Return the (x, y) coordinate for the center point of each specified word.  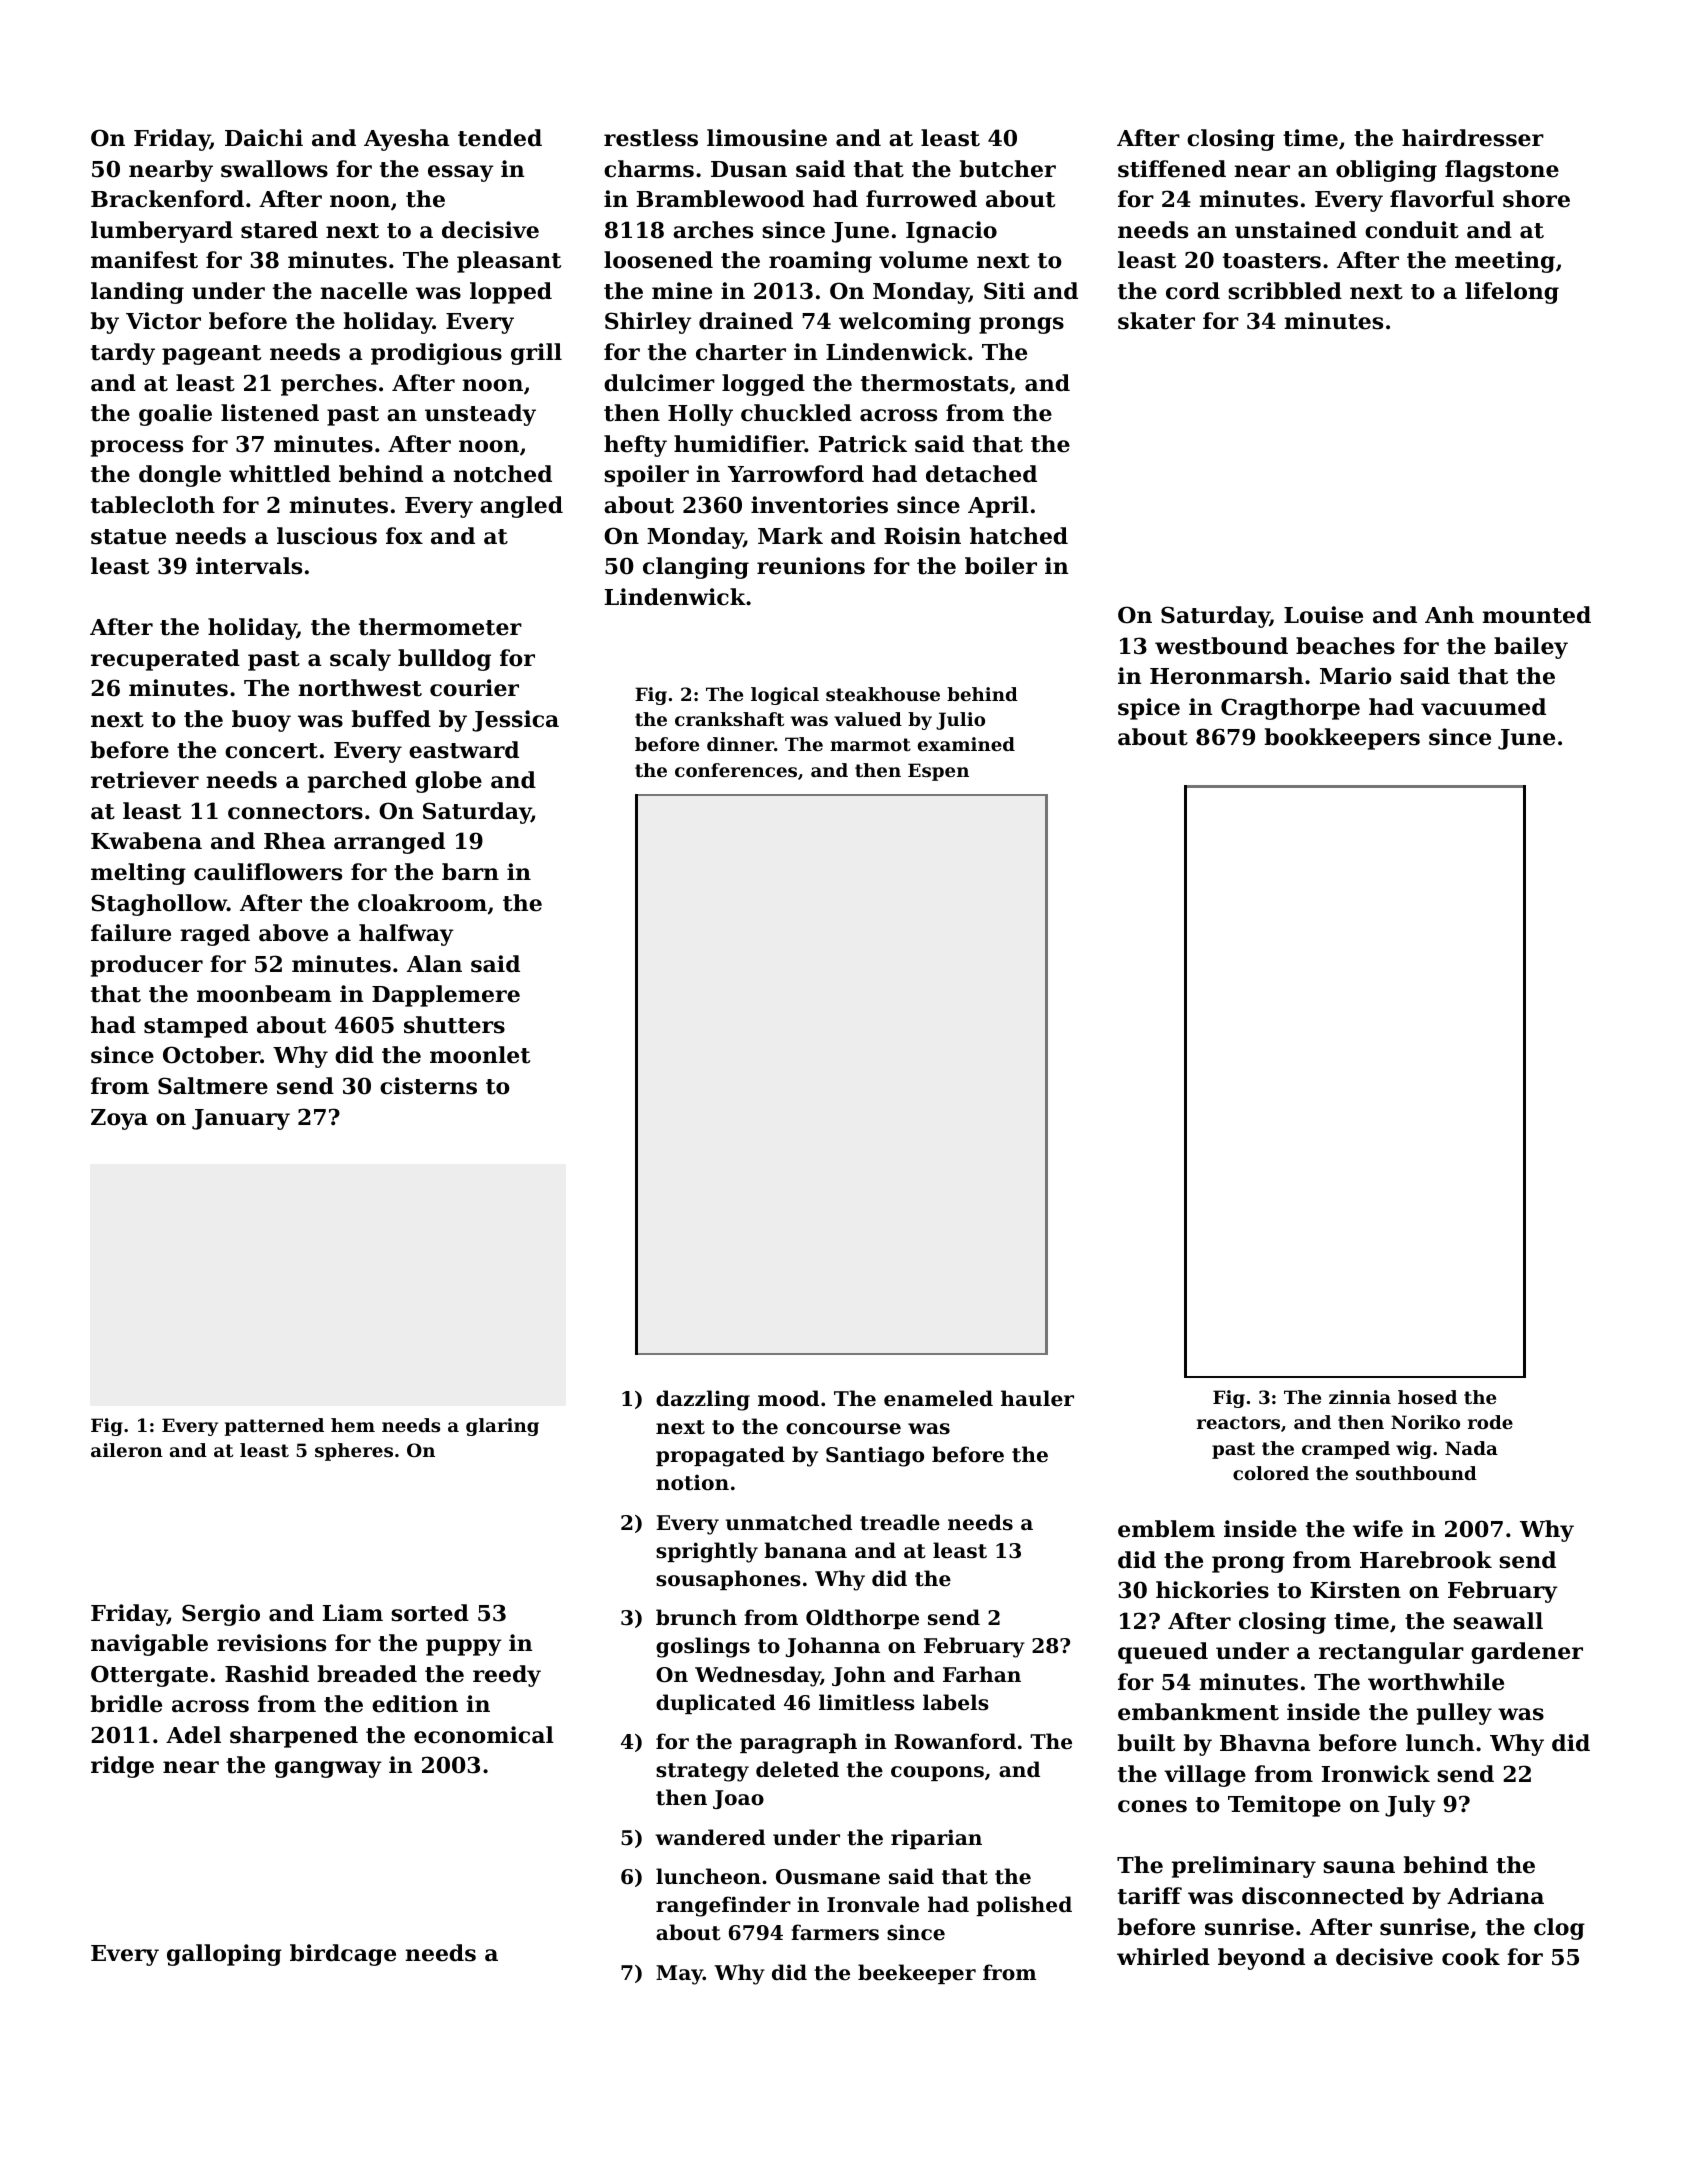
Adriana (1495, 1896)
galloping (224, 1955)
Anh (1449, 614)
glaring (502, 1427)
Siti (1004, 291)
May (679, 1975)
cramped (1346, 1450)
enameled (938, 1398)
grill (536, 354)
